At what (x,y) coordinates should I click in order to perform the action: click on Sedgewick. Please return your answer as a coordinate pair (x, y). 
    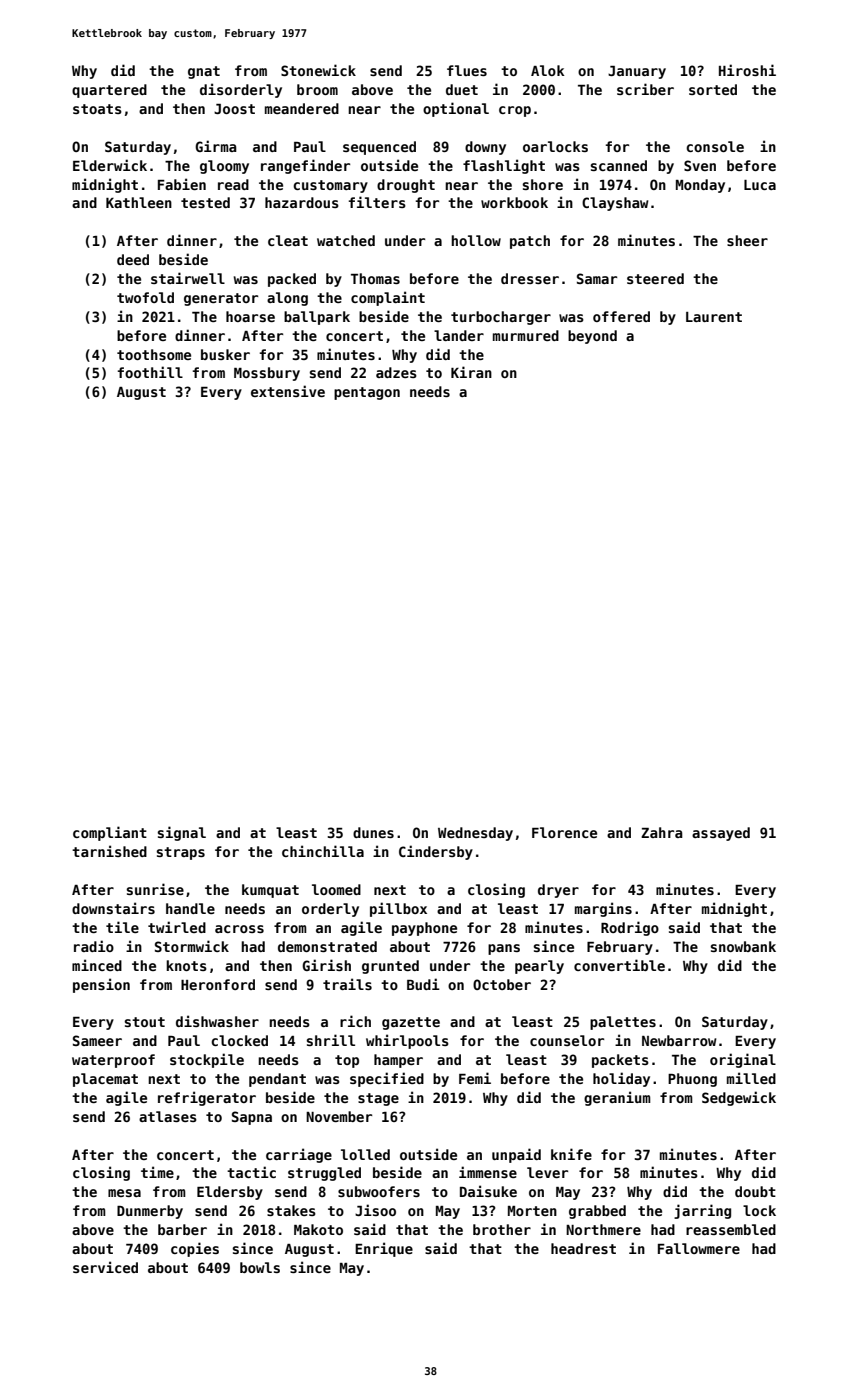
    Looking at the image, I should click on (739, 1098).
